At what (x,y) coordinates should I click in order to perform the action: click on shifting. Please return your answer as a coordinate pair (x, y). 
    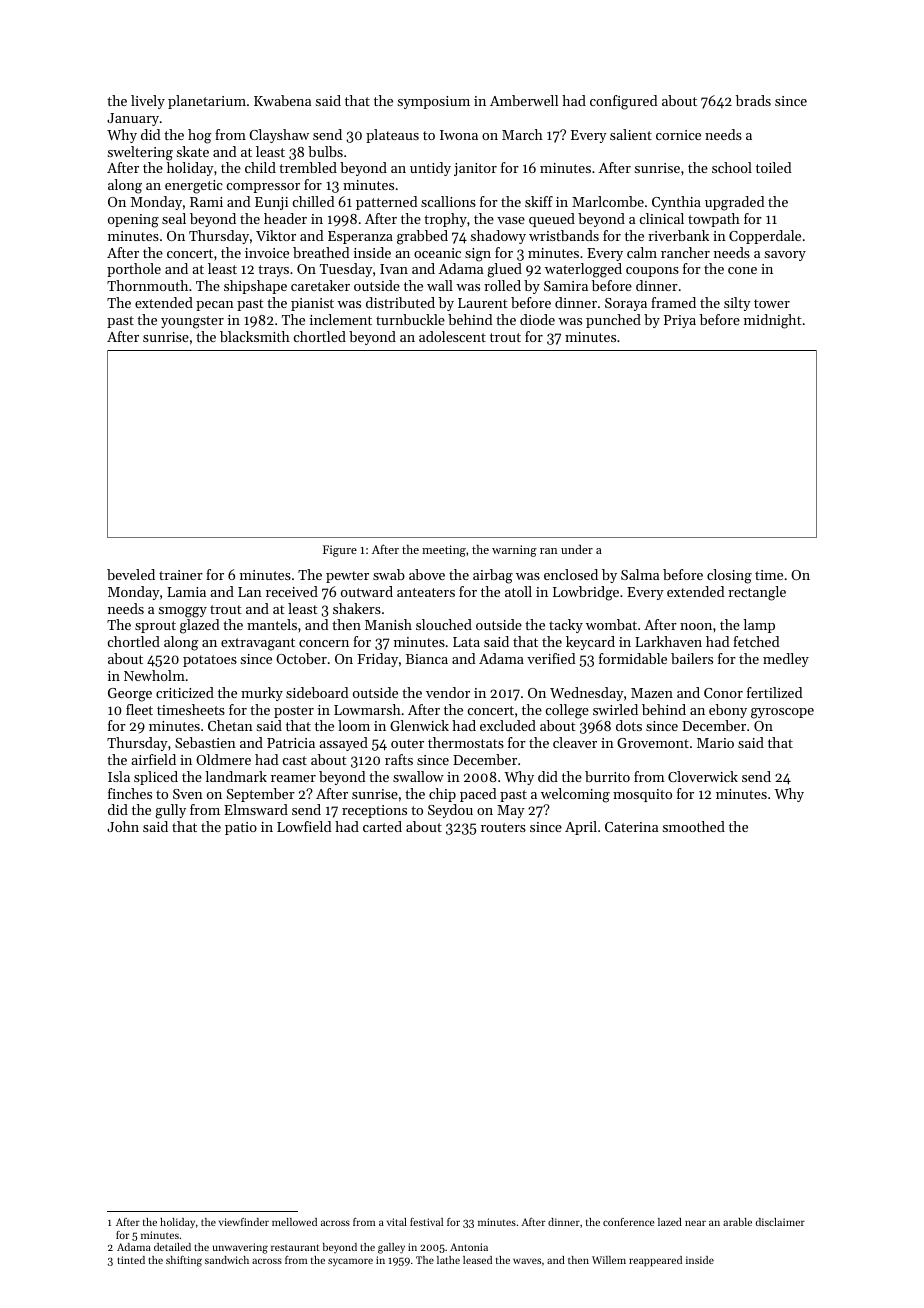
    Looking at the image, I should click on (184, 1261).
